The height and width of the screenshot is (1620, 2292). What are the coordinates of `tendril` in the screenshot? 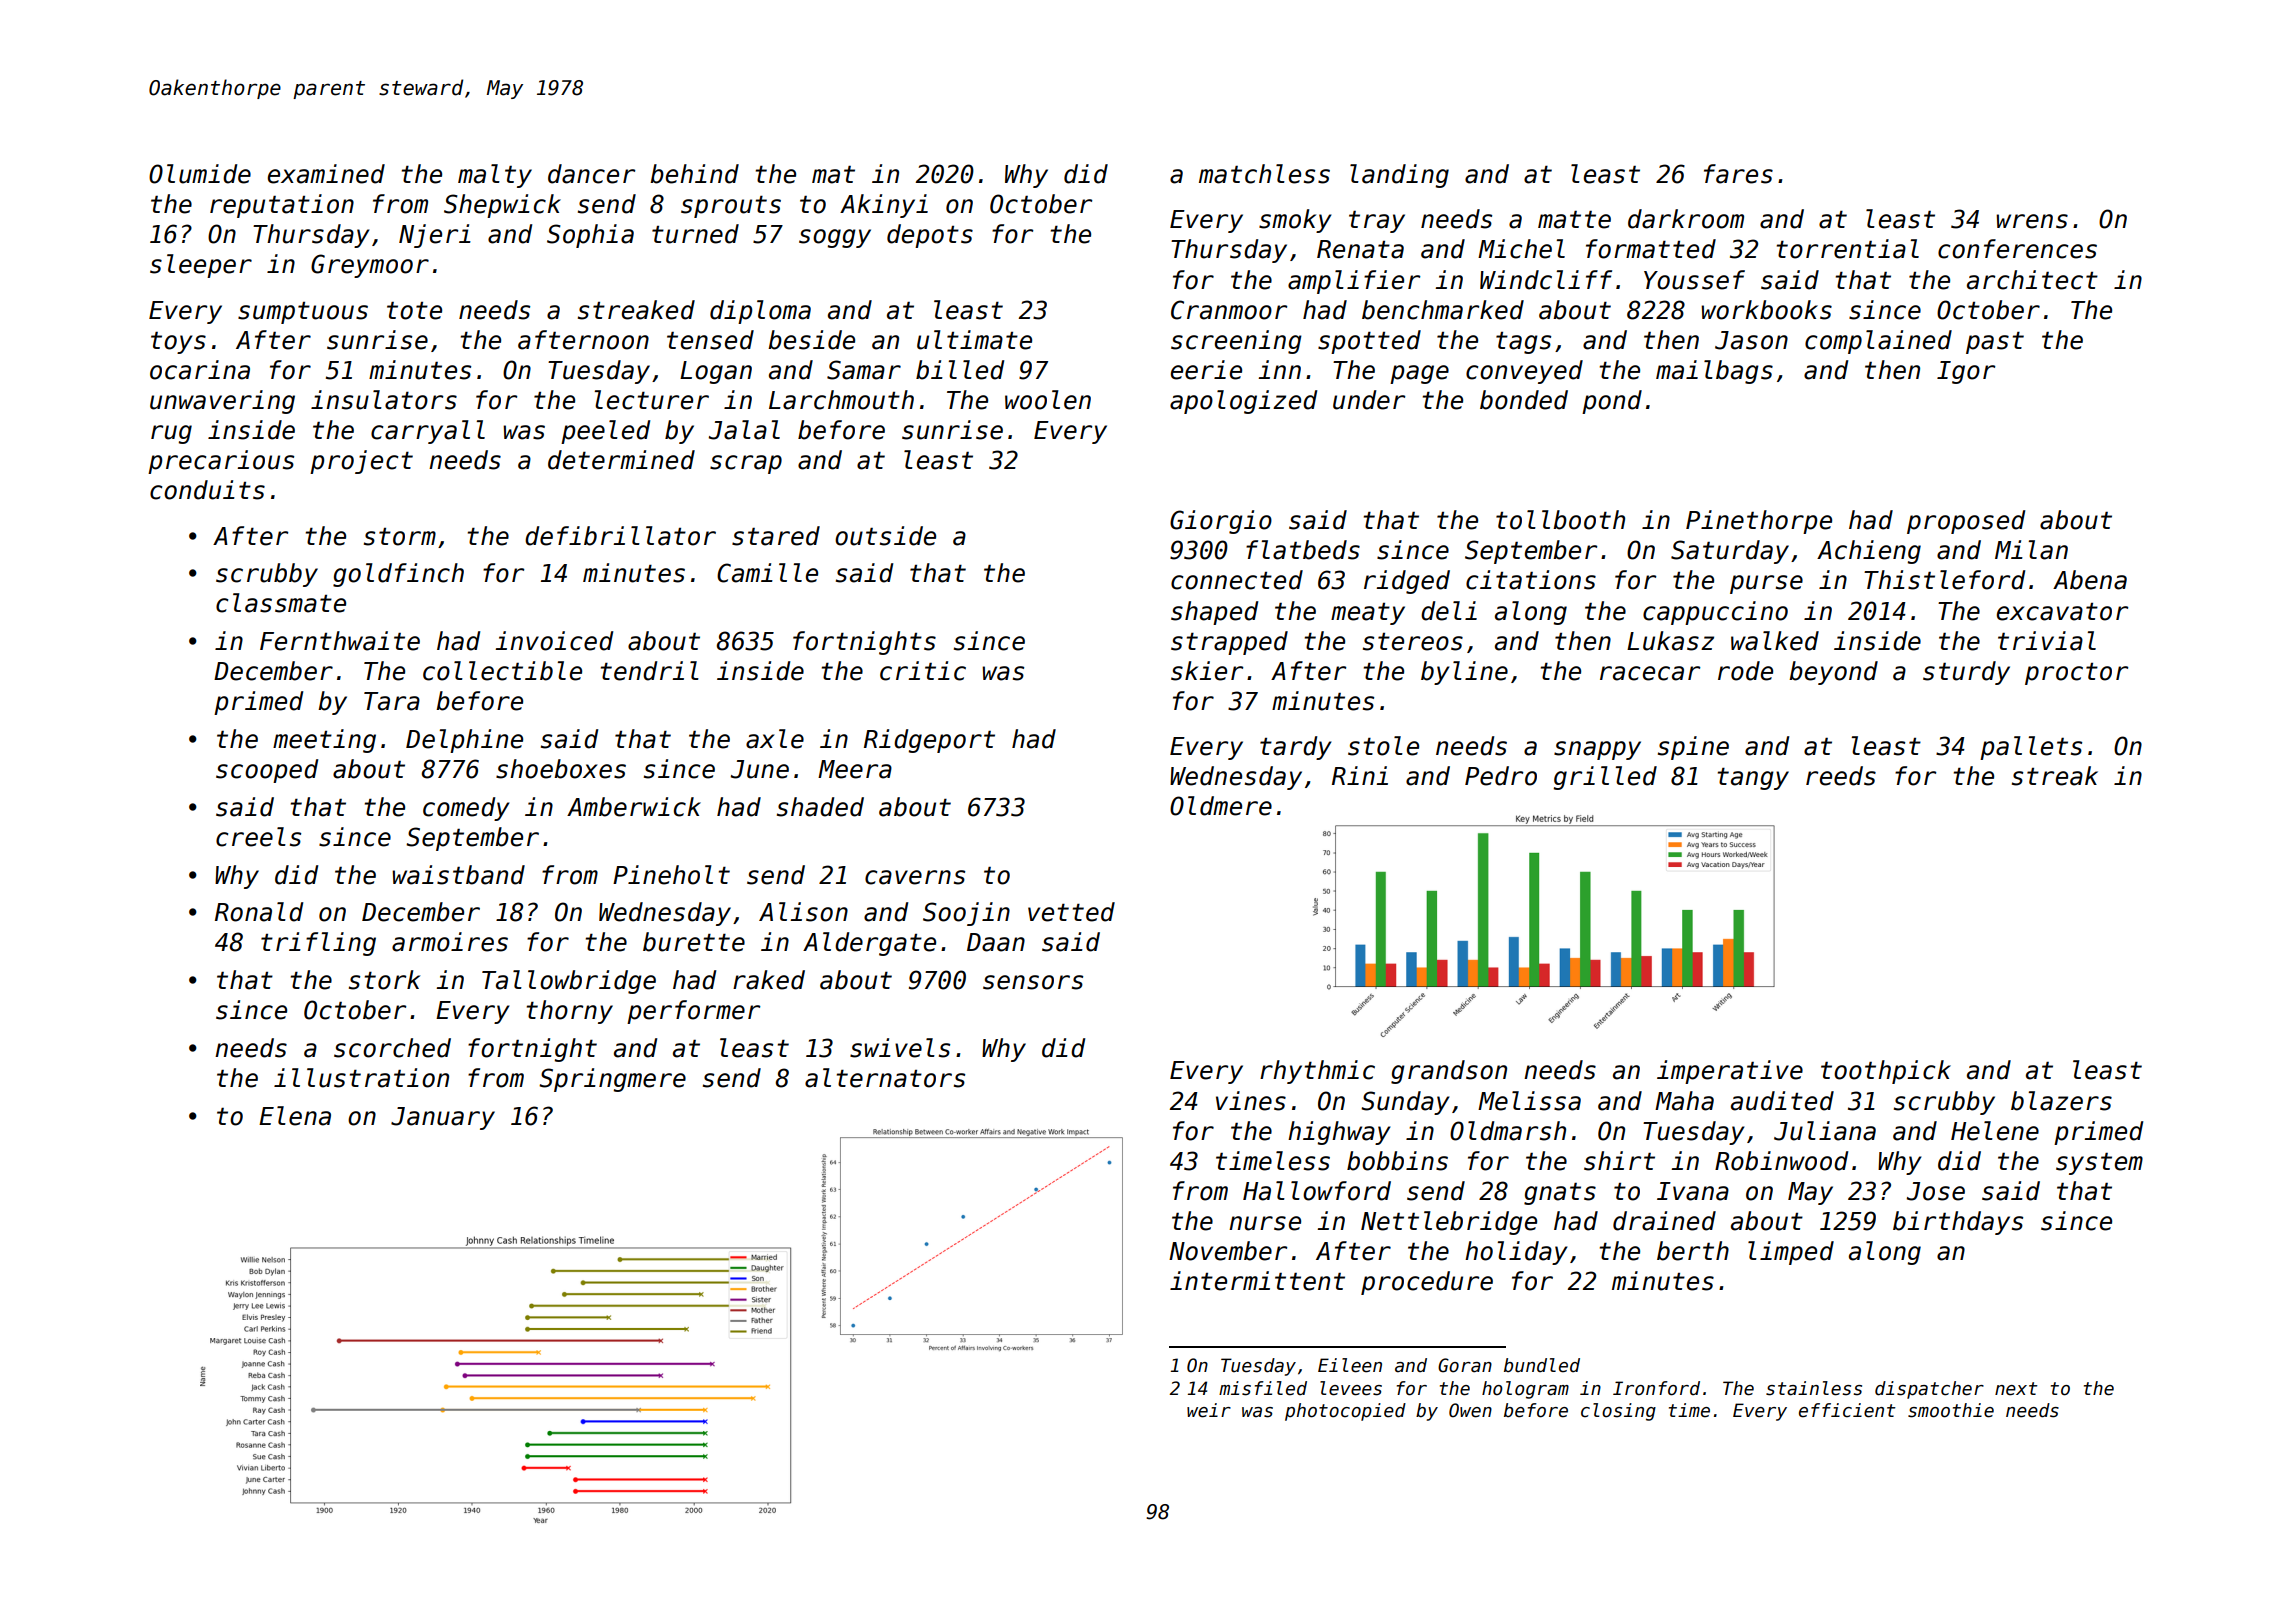 It's located at (650, 671).
